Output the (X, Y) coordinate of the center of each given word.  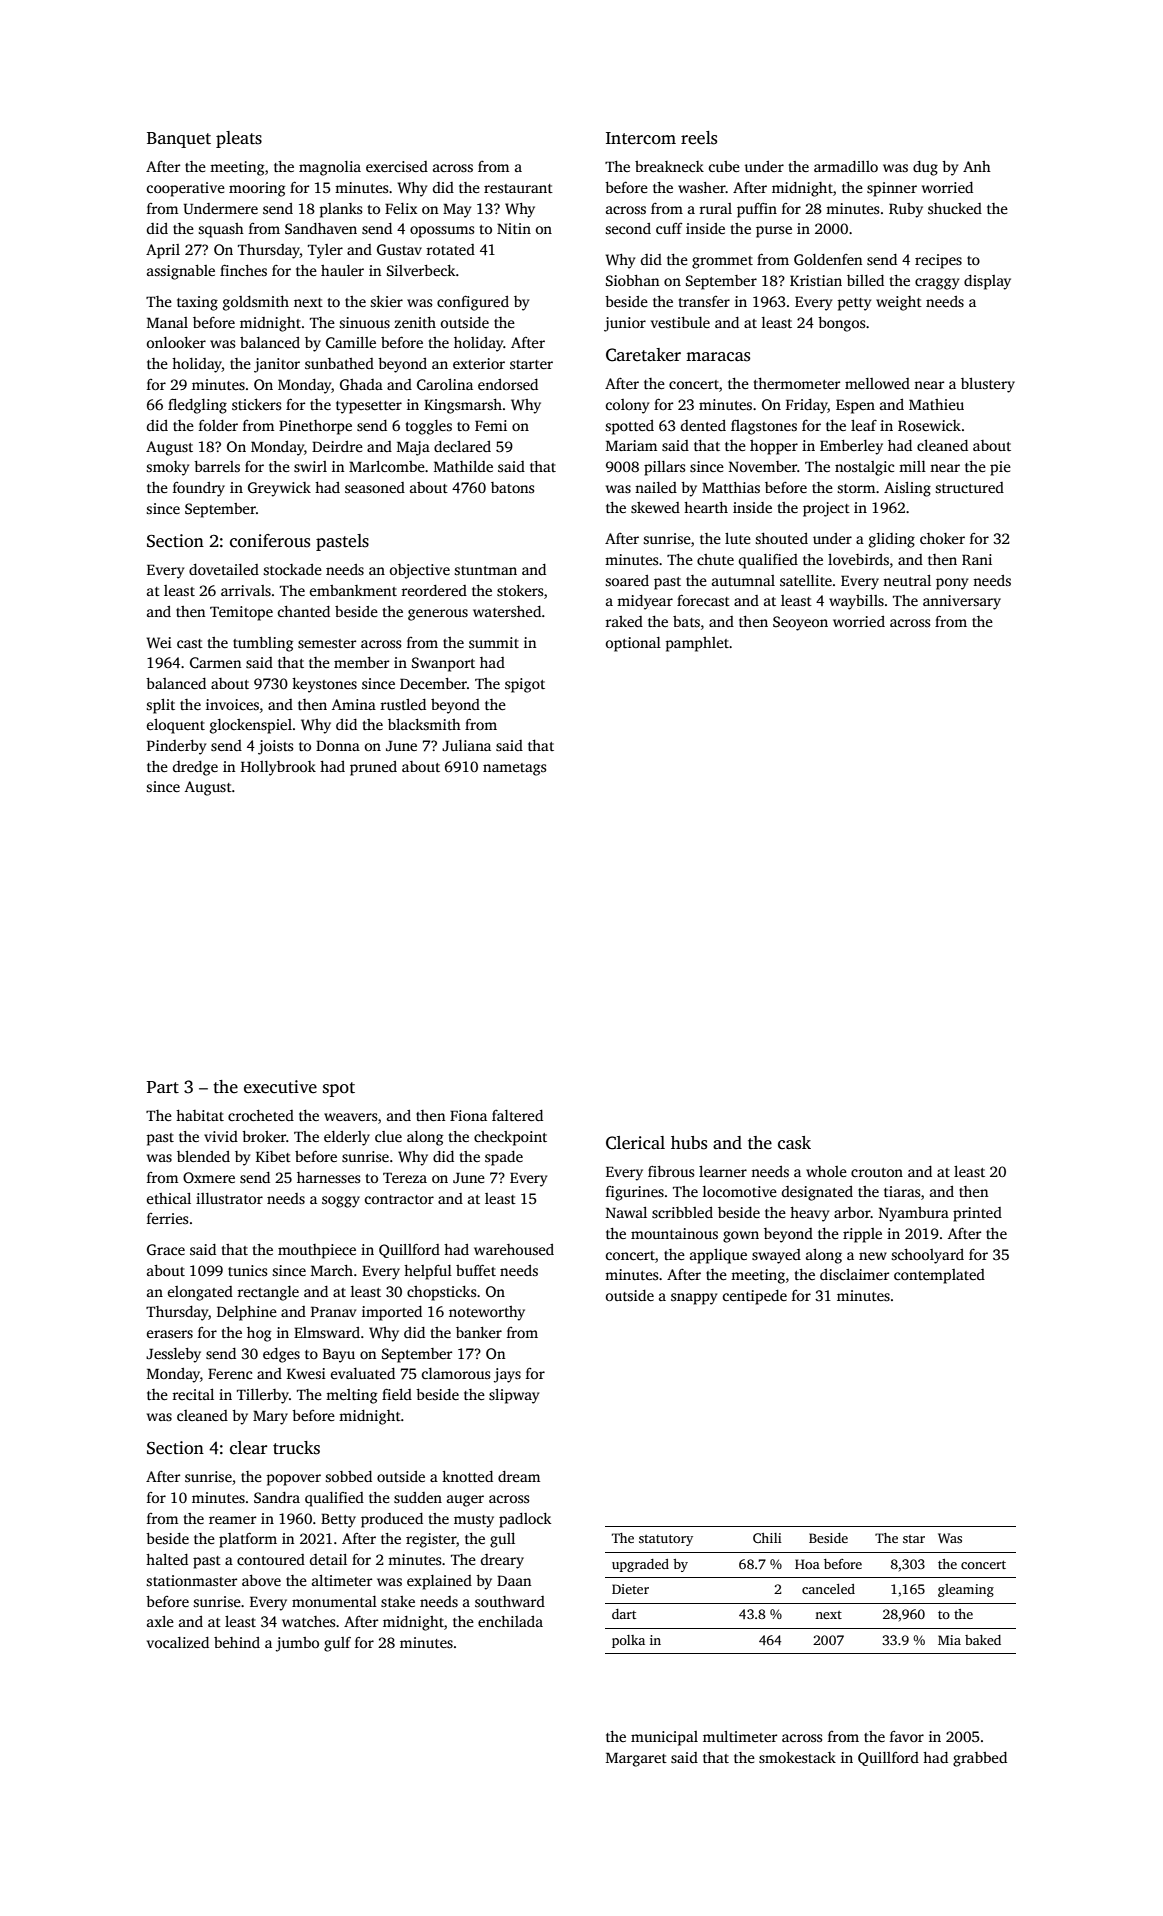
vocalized (178, 1642)
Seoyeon (800, 623)
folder (218, 425)
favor (907, 1736)
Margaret (636, 1759)
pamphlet (697, 644)
